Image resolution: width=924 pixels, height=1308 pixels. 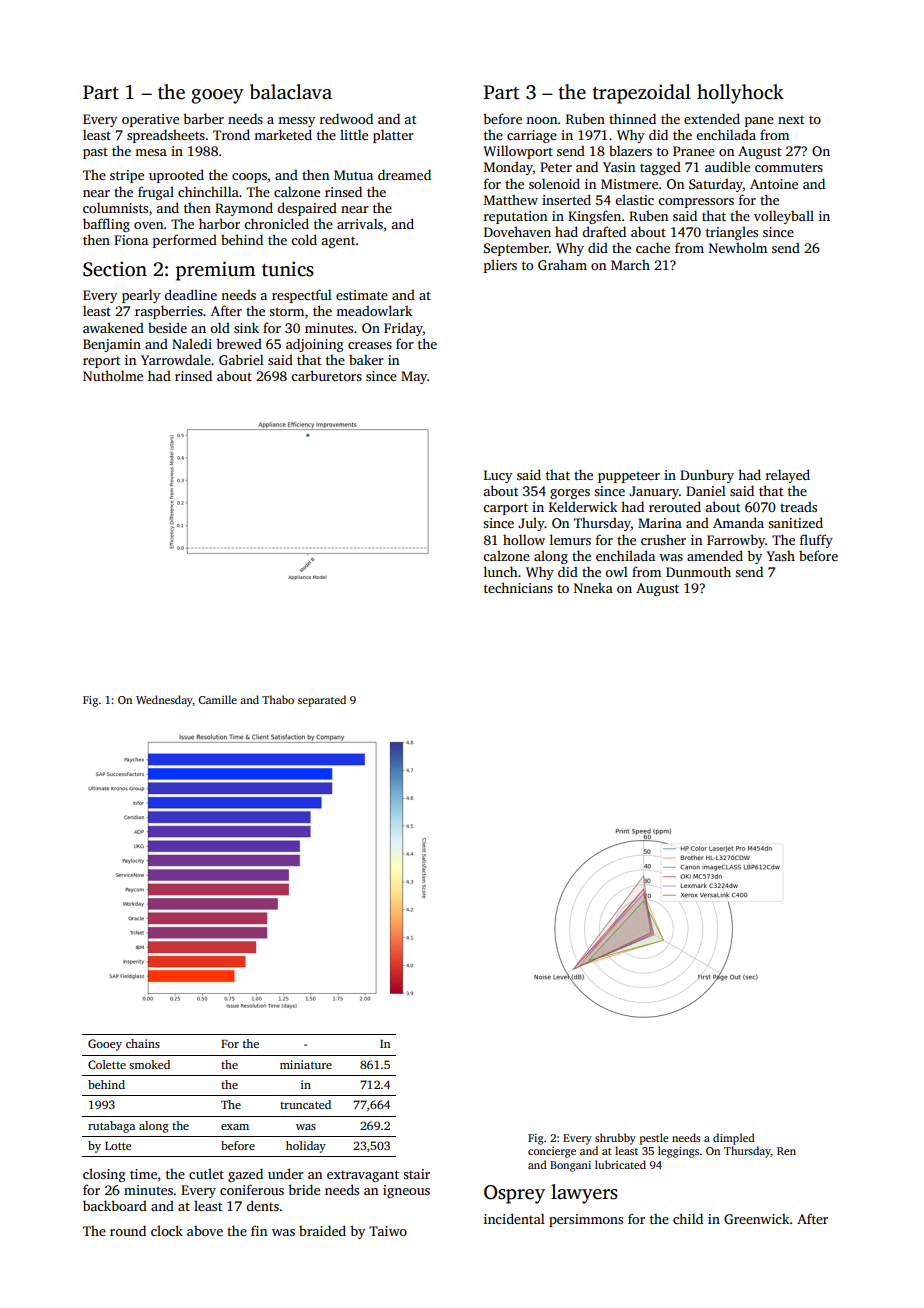 What do you see at coordinates (291, 92) in the image?
I see `balaclava` at bounding box center [291, 92].
